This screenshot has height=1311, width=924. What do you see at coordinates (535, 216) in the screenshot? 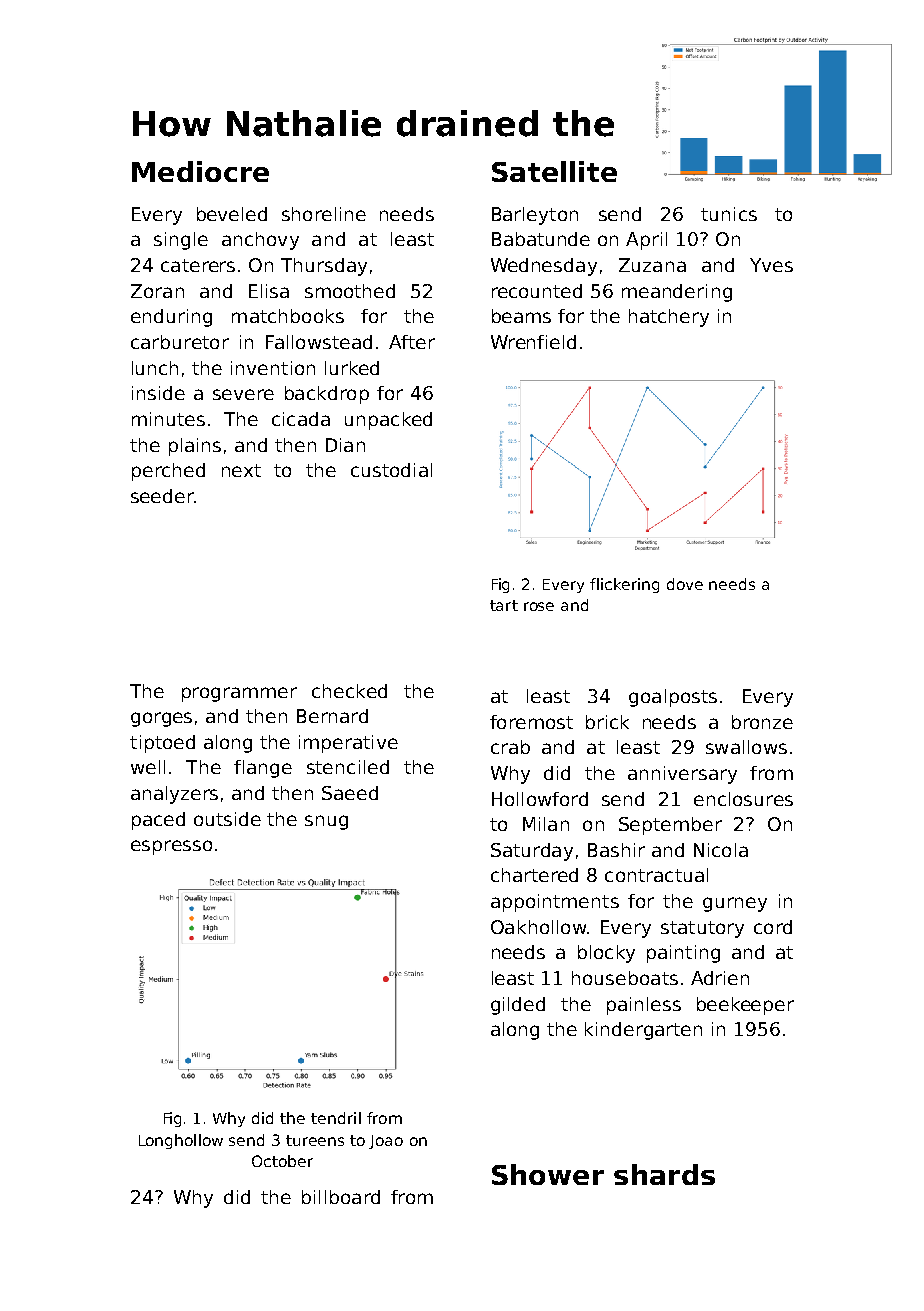
I see `Barleyton` at bounding box center [535, 216].
